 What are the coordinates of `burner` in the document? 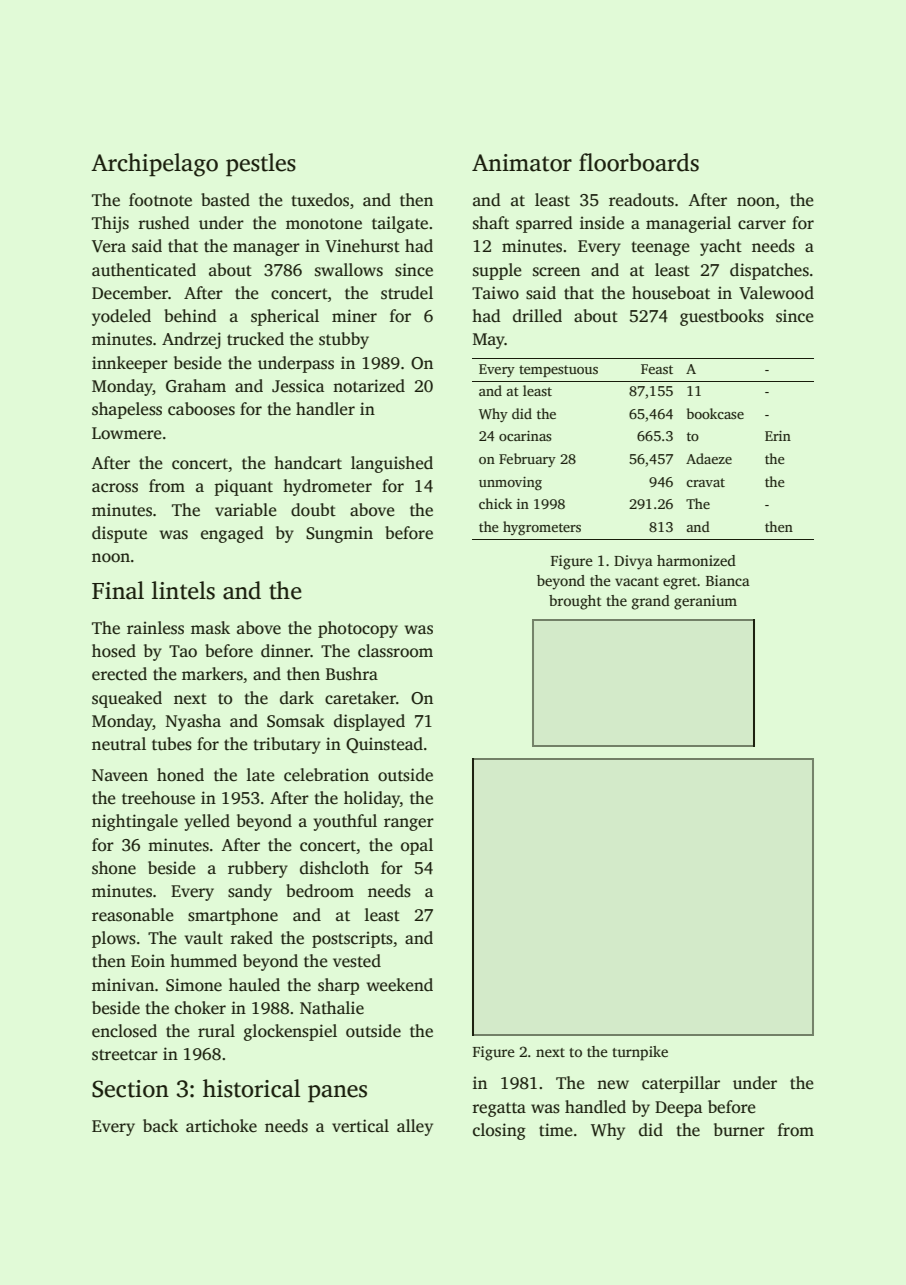 It's located at (739, 1129).
